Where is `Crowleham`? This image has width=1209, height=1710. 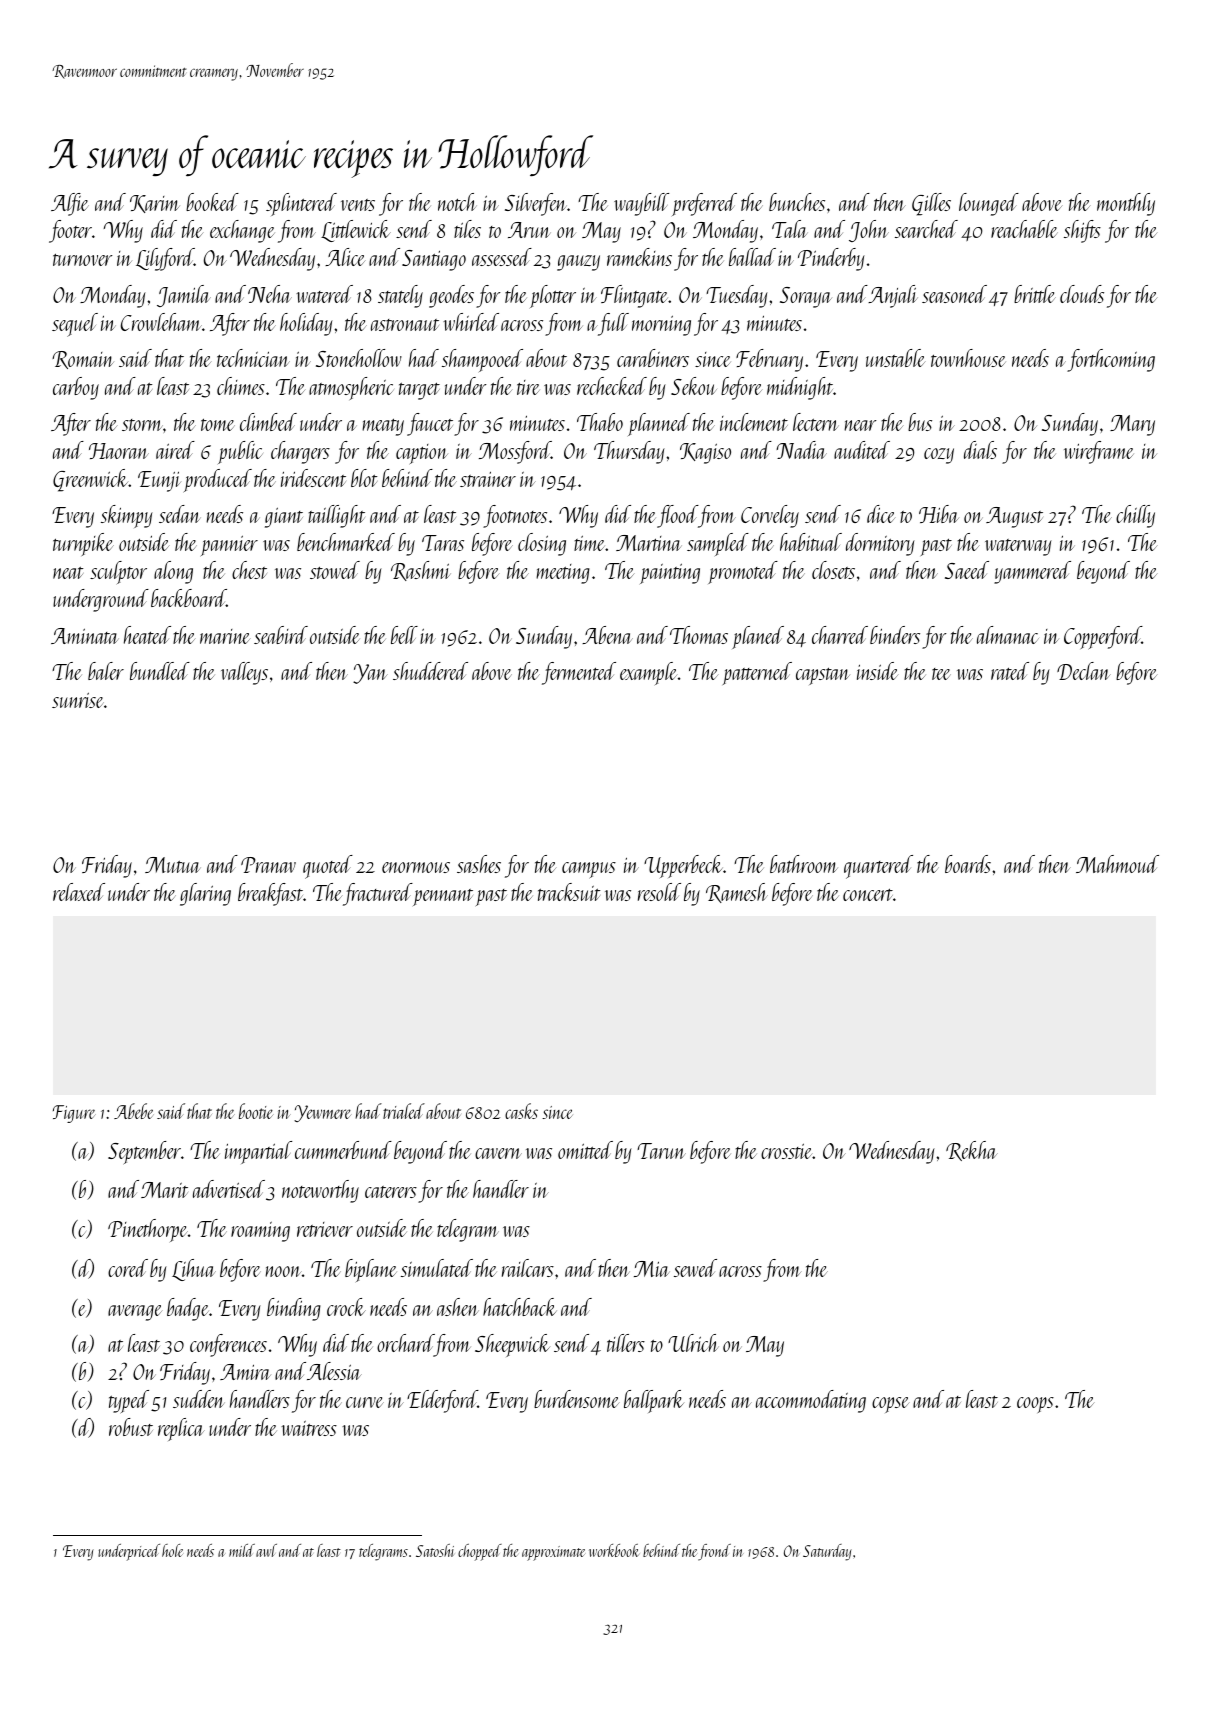
Crowleham is located at coordinates (161, 322).
